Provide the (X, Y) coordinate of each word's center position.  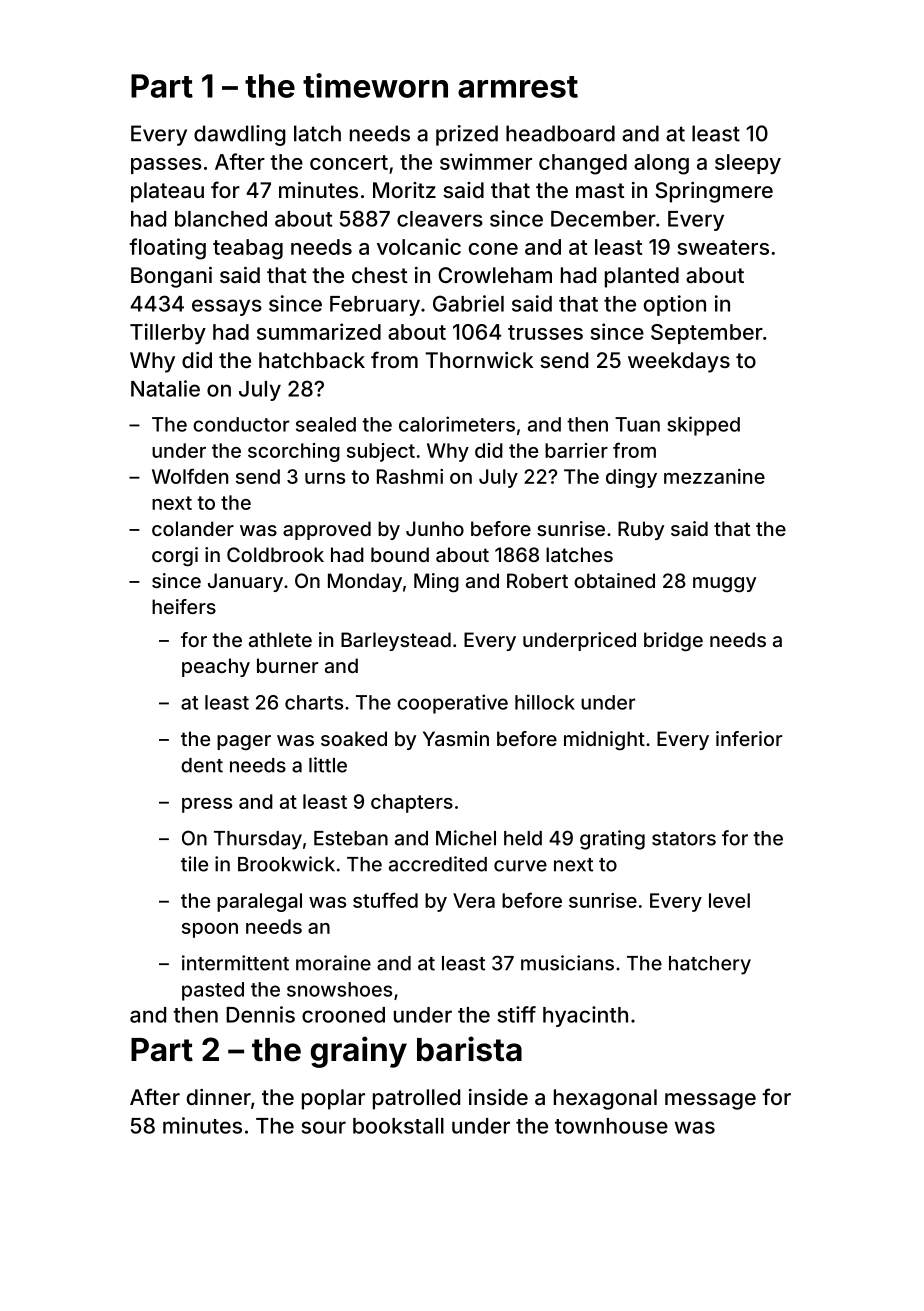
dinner (219, 1097)
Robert (537, 580)
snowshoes (339, 989)
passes (166, 166)
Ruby (641, 530)
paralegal (259, 902)
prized (467, 135)
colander (193, 528)
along (661, 164)
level (729, 900)
